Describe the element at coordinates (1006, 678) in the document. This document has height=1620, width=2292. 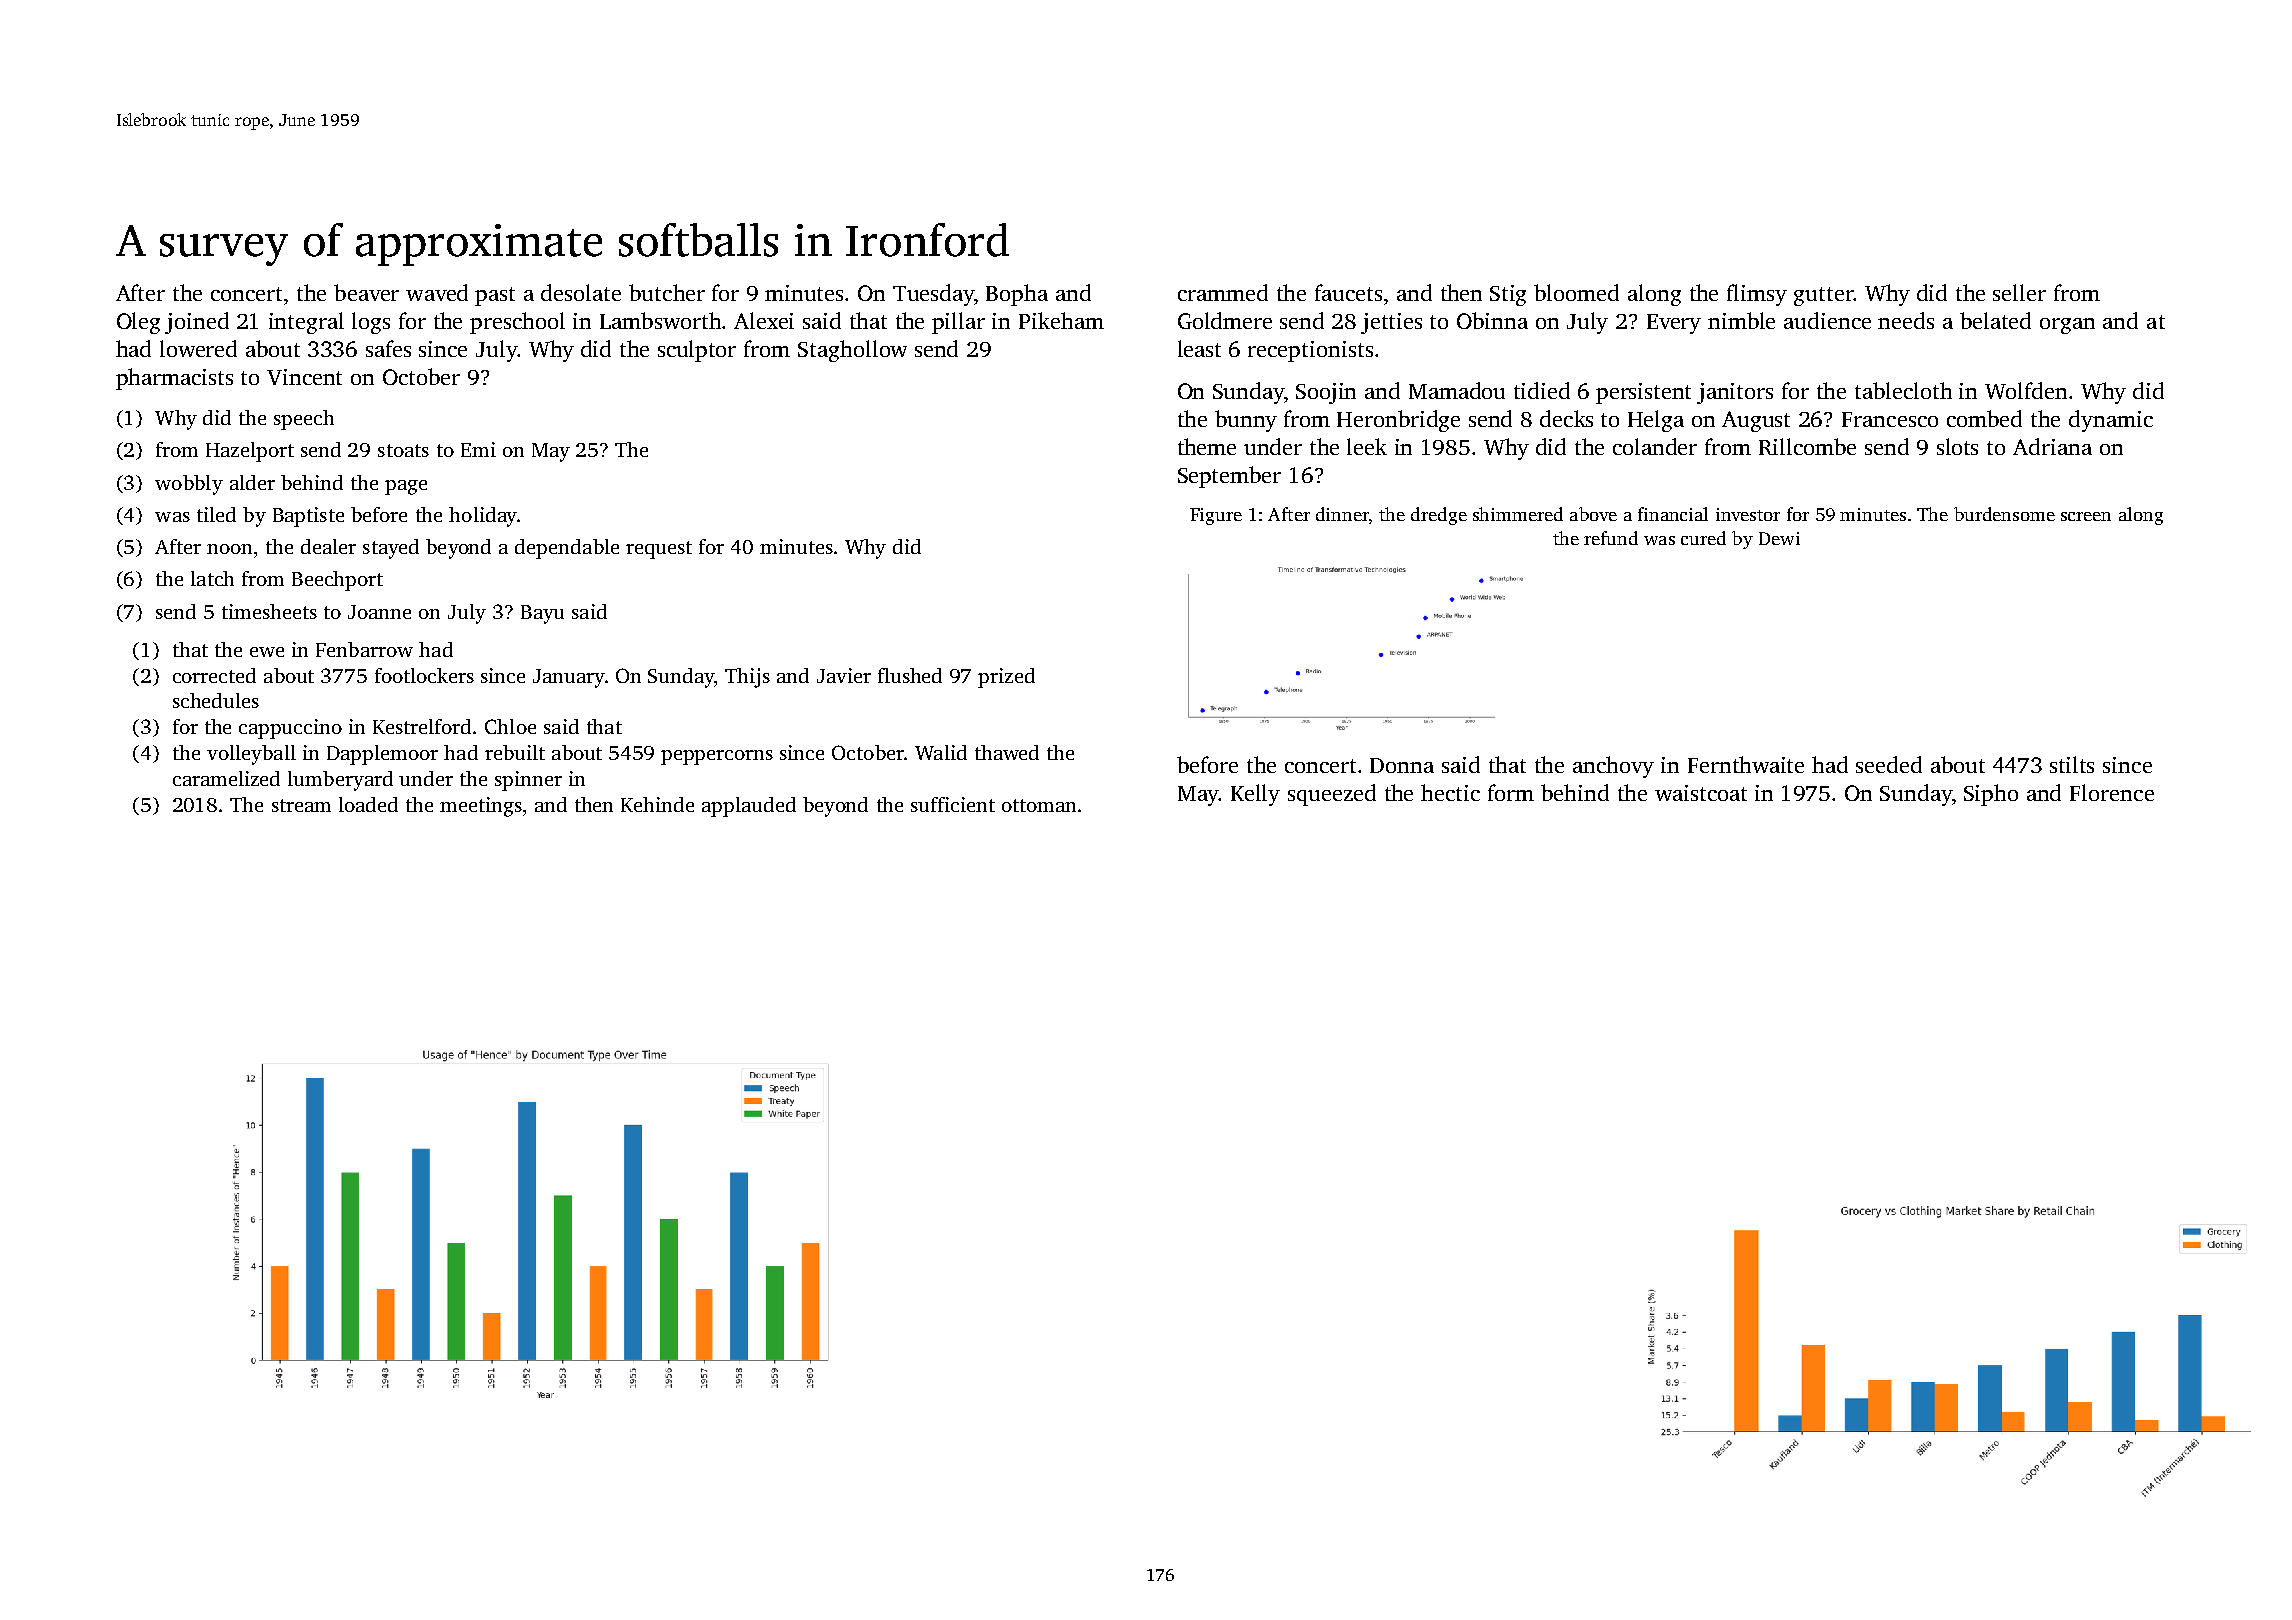
I see `prized` at that location.
